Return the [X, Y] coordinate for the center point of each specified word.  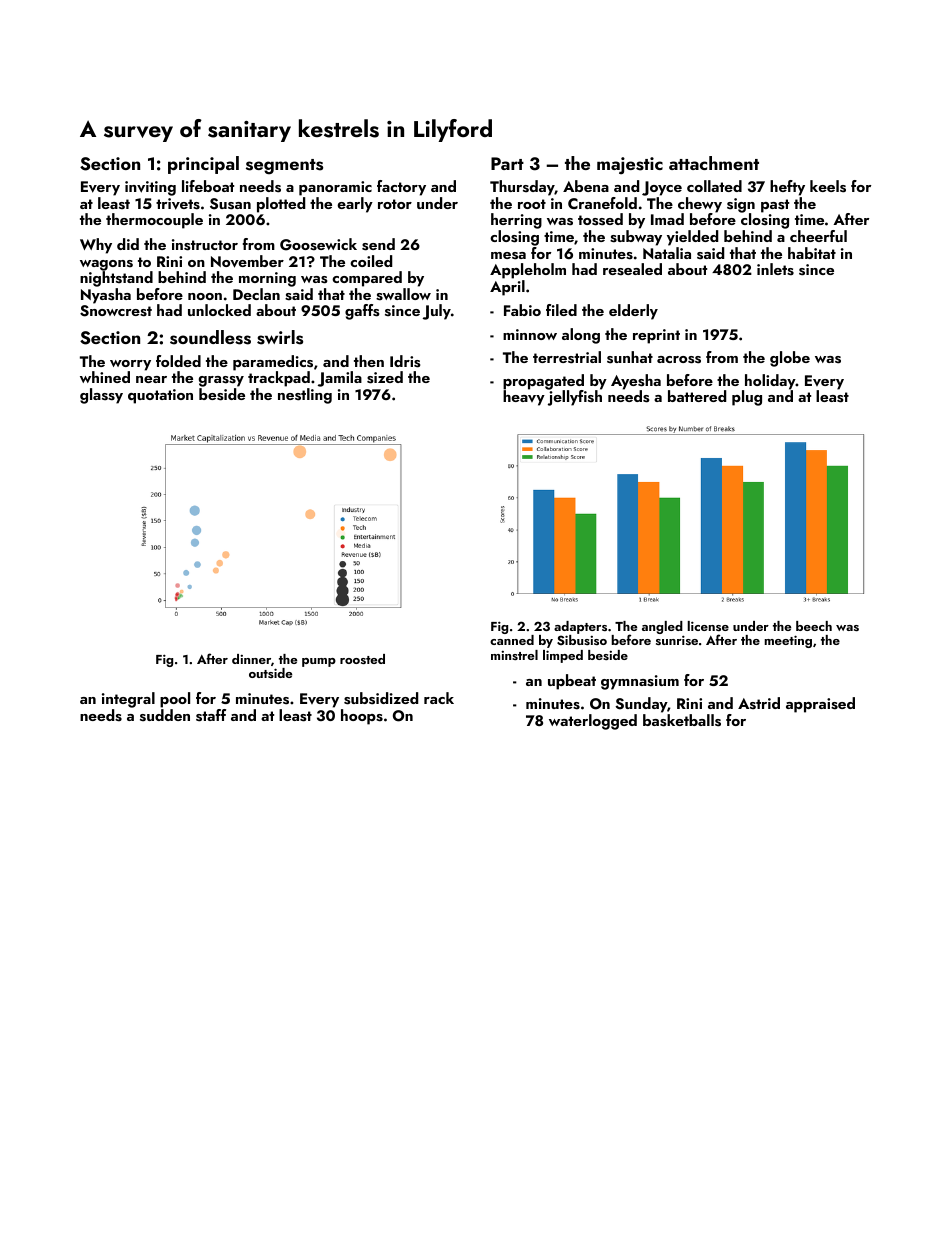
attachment [714, 163]
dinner [251, 659]
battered [697, 396]
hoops [362, 717]
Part [507, 163]
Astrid [759, 703]
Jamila [340, 379]
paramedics [273, 363]
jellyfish [575, 398]
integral [128, 700]
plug [747, 398]
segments [284, 167]
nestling [305, 396]
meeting [788, 641]
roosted [362, 659]
